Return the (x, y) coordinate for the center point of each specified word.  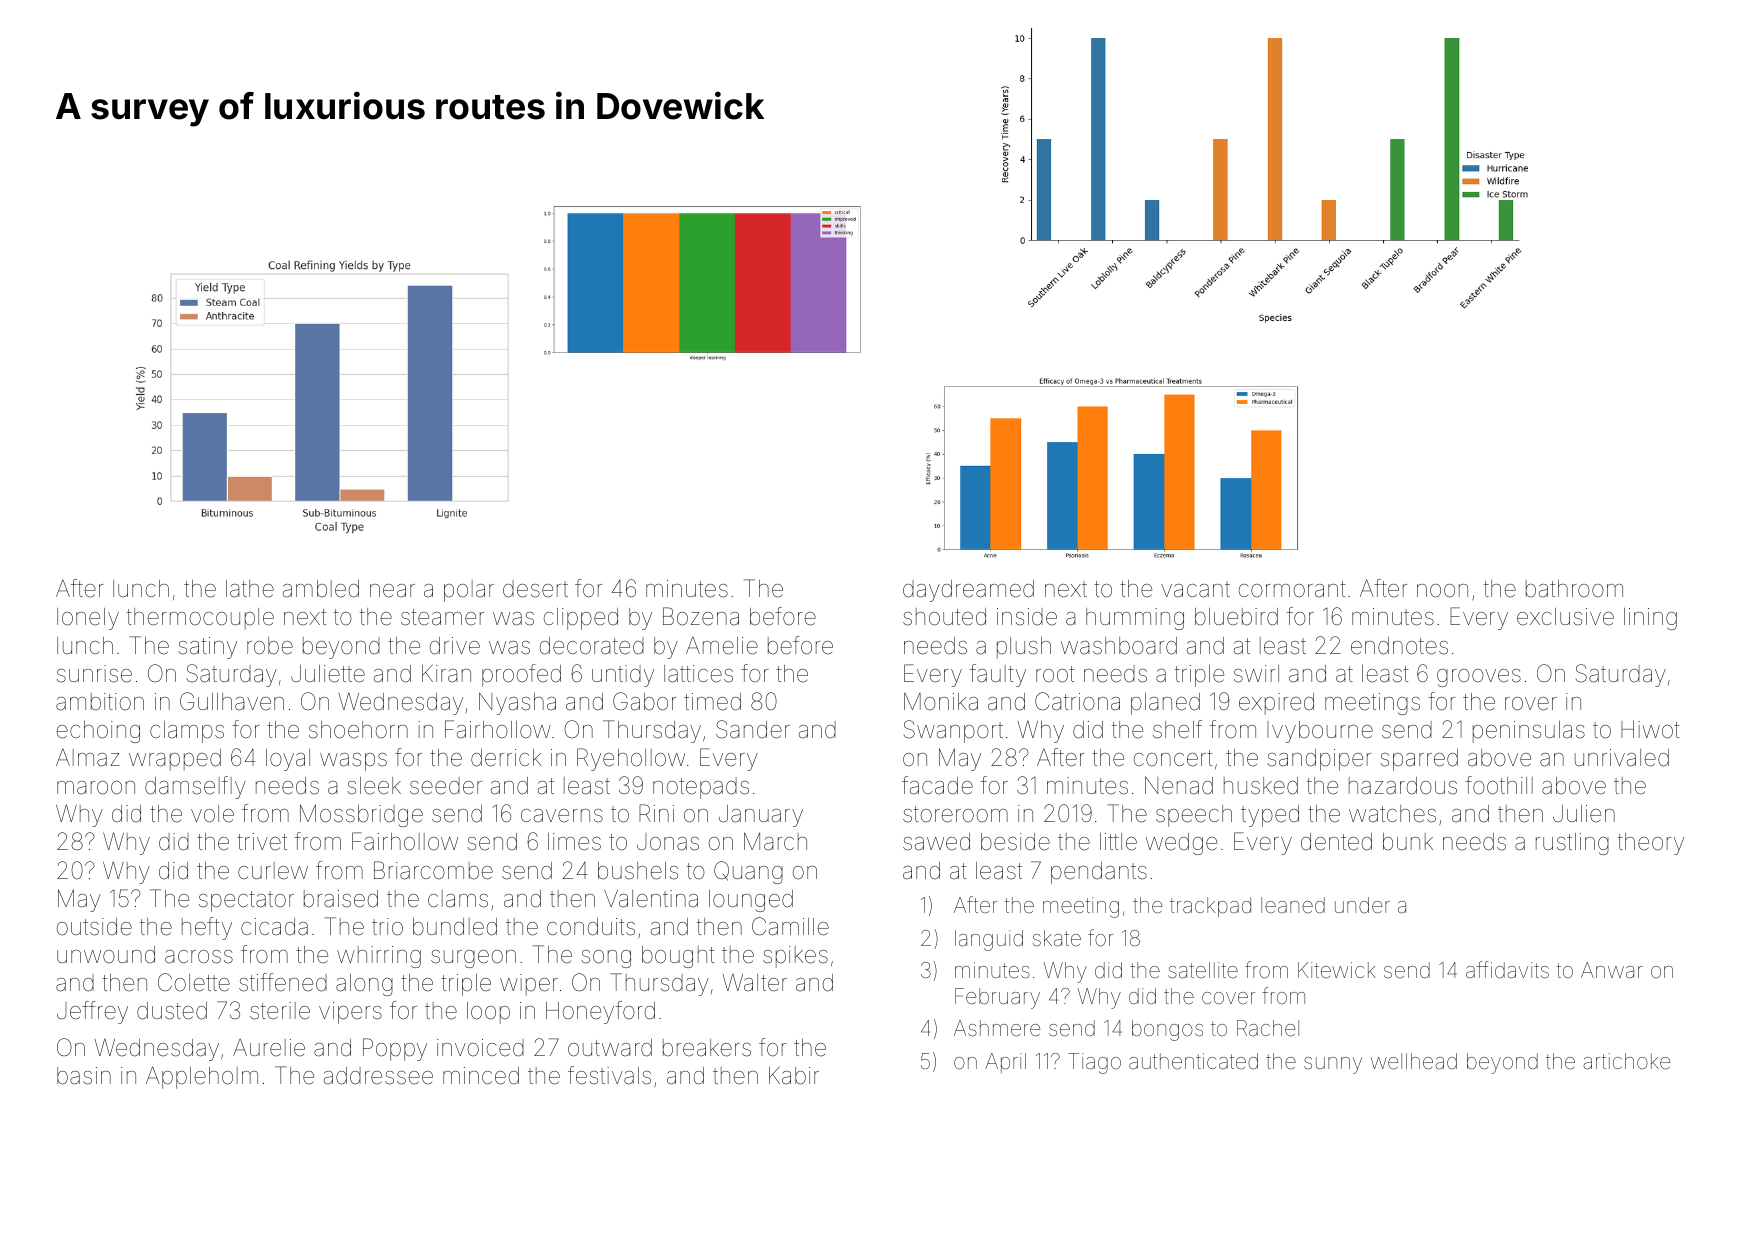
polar (469, 591)
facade (937, 785)
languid (989, 940)
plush (1024, 648)
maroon (96, 788)
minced (481, 1076)
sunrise (94, 674)
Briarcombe (433, 870)
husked (1261, 786)
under (1362, 905)
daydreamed (968, 591)
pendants (1099, 873)
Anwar (1612, 970)
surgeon (473, 959)
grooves (1479, 678)
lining (1650, 619)
